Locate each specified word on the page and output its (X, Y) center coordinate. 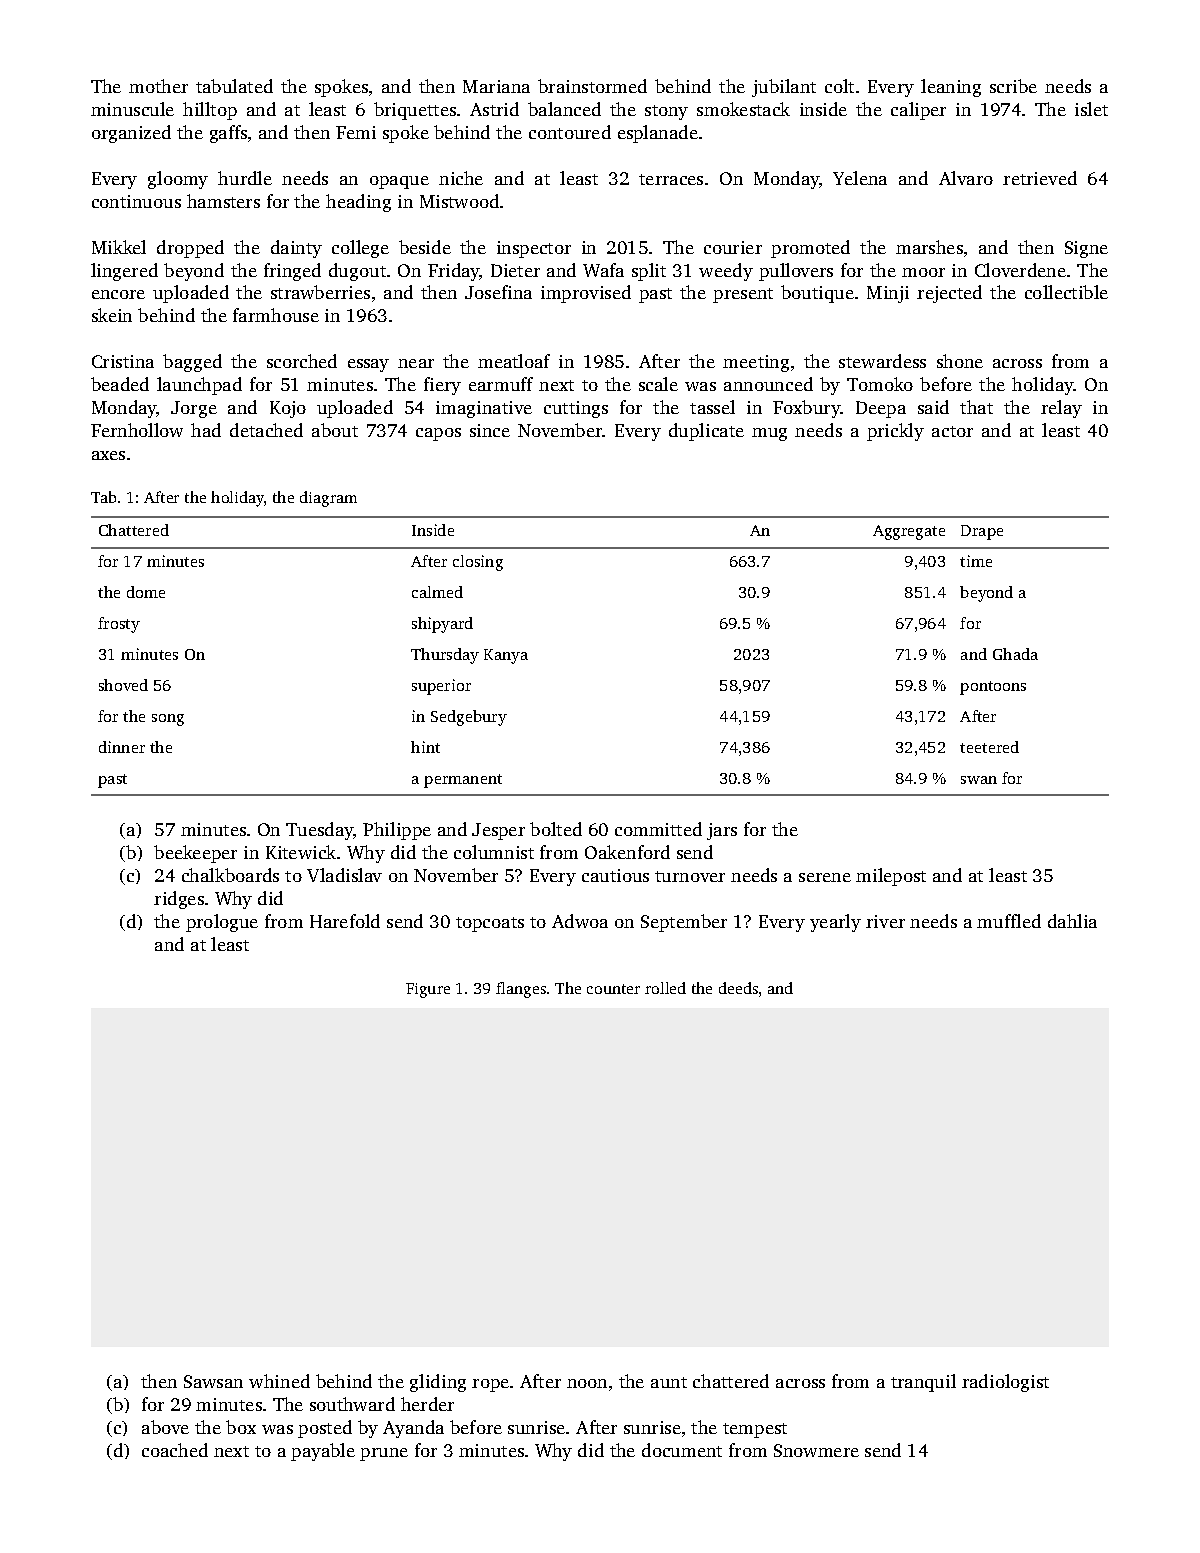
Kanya (506, 656)
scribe (1013, 86)
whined (279, 1381)
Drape (982, 532)
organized (131, 134)
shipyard (442, 625)
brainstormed (592, 86)
